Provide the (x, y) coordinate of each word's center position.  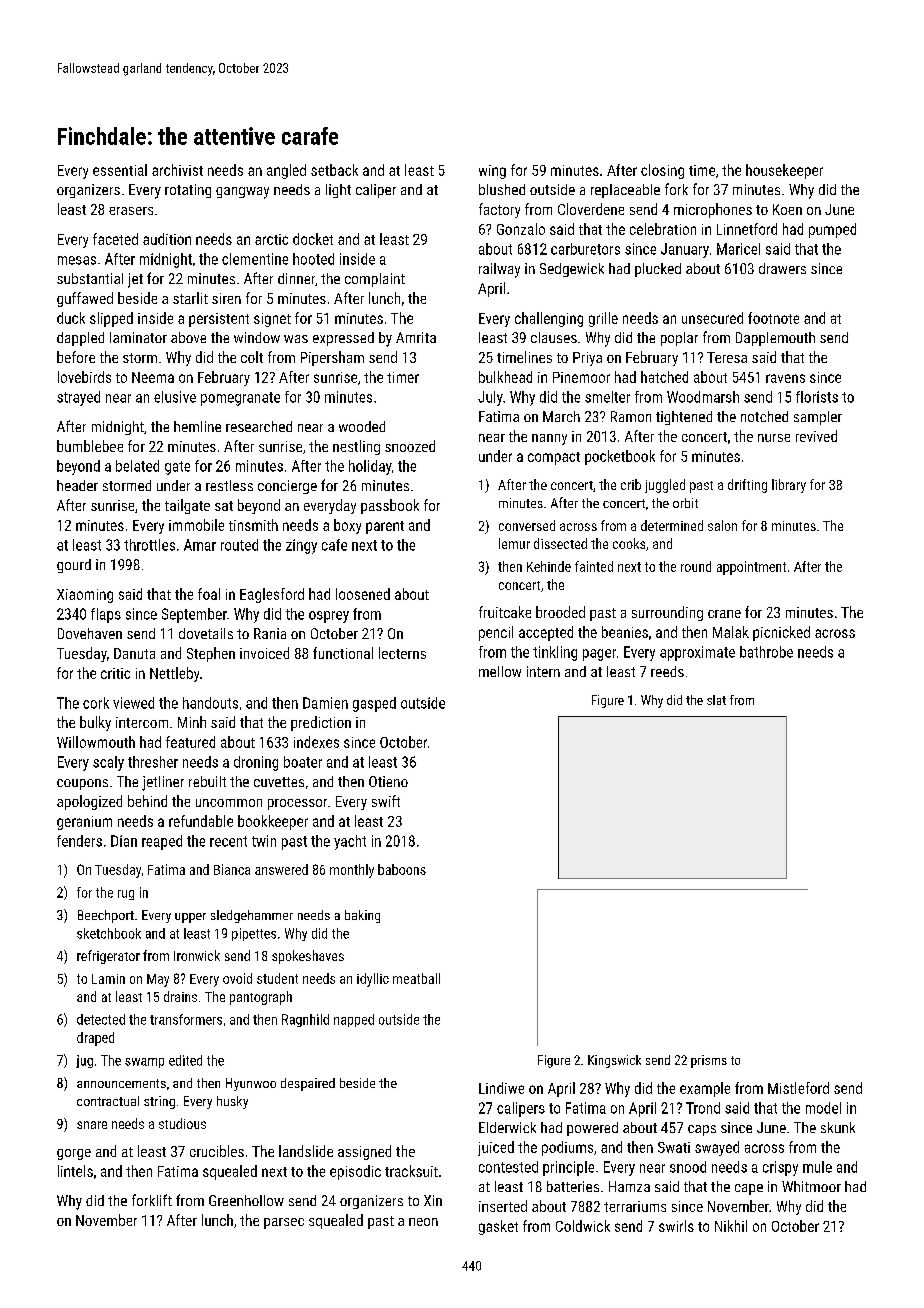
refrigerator (108, 957)
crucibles (217, 1151)
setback (334, 170)
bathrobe (766, 652)
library (789, 486)
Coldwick (583, 1226)
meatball (416, 978)
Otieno (388, 781)
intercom (142, 722)
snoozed (410, 446)
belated (137, 466)
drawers (782, 268)
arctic (271, 239)
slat (716, 700)
